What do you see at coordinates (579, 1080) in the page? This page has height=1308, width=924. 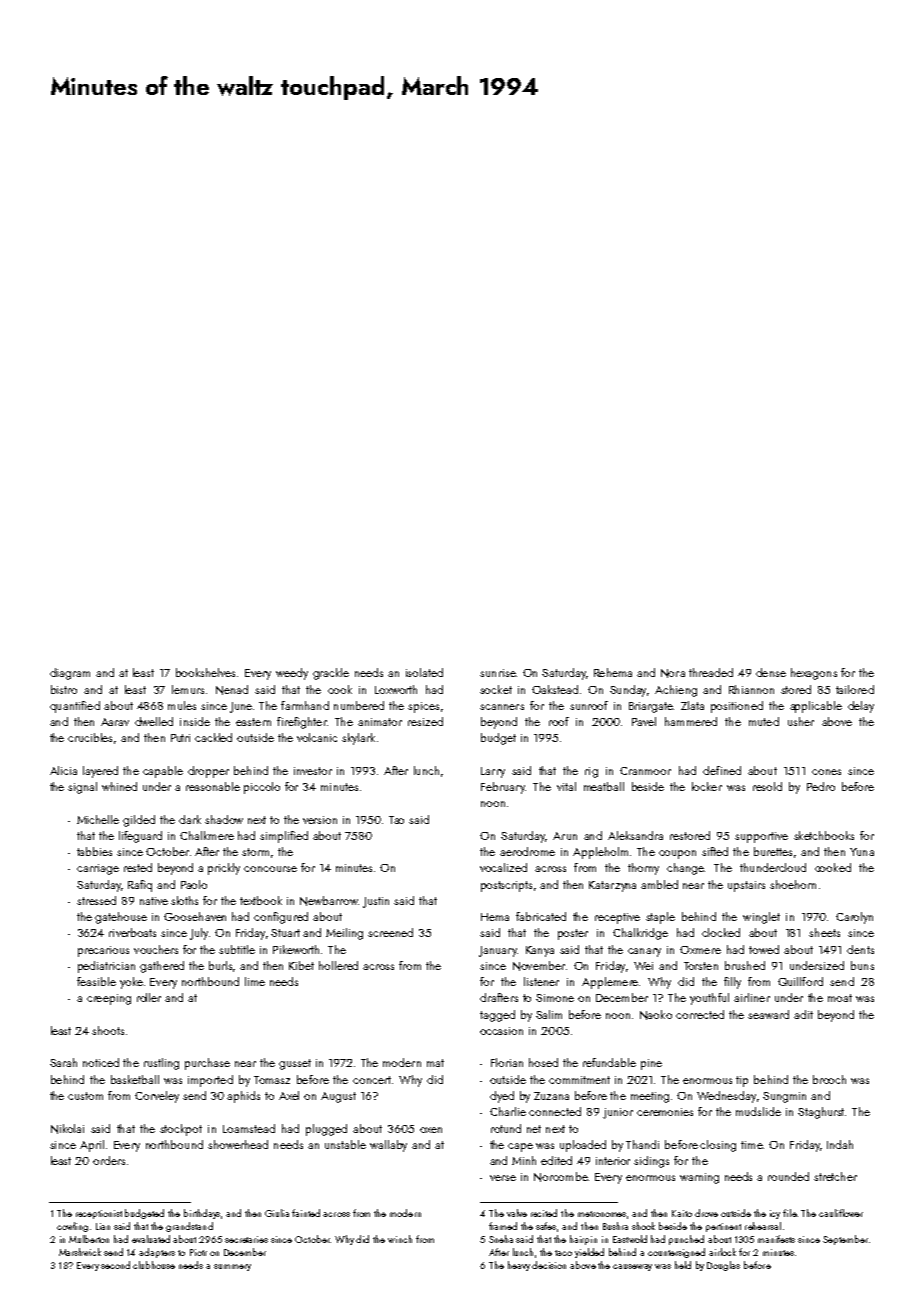 I see `commitment` at bounding box center [579, 1080].
